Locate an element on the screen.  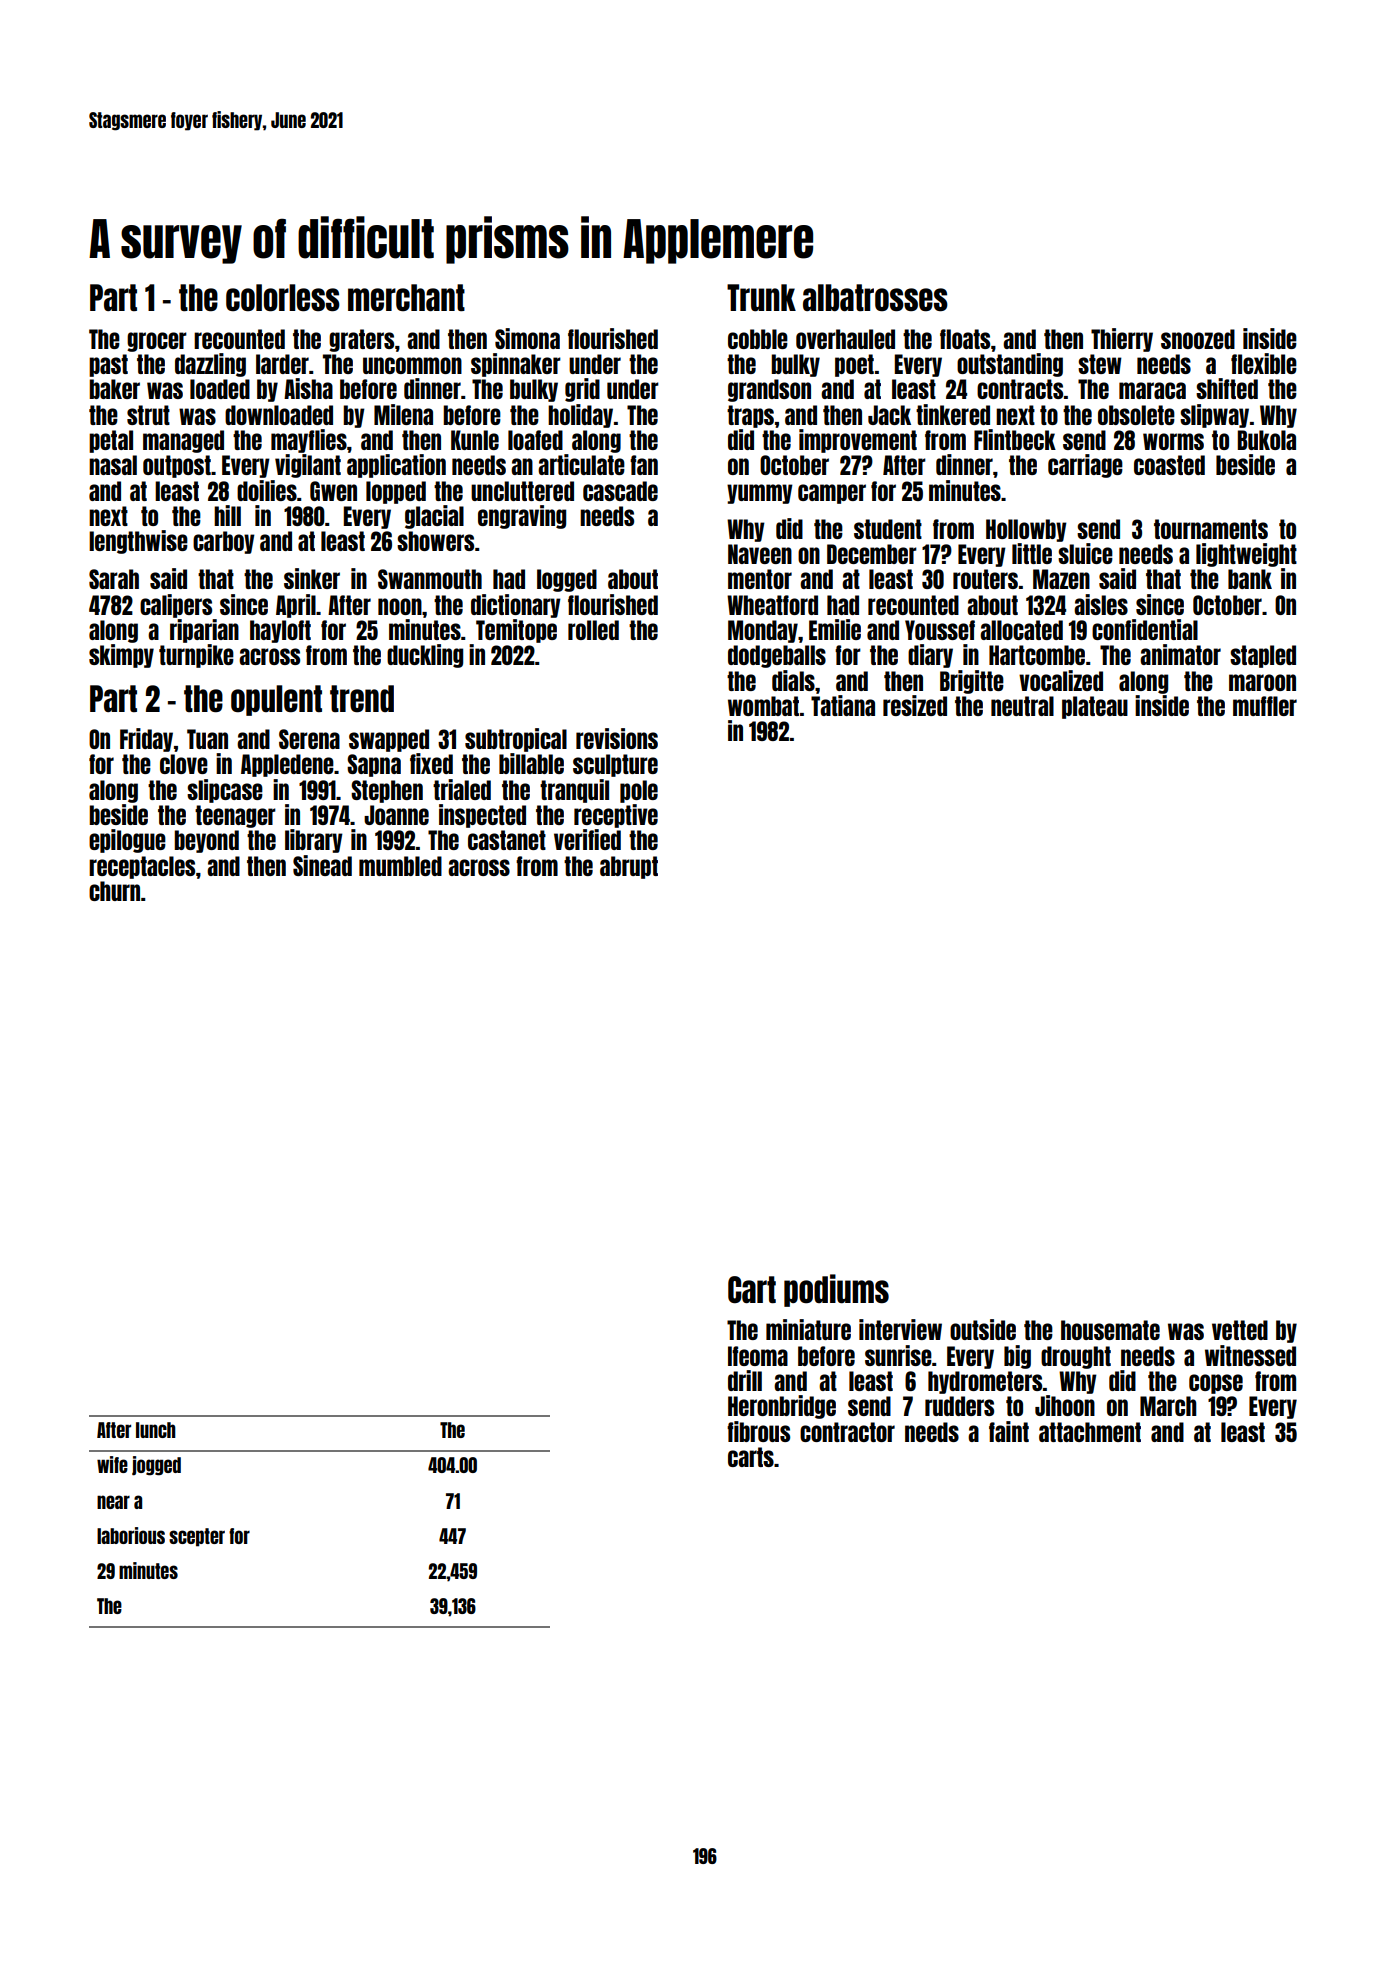
fibrous is located at coordinates (758, 1431).
